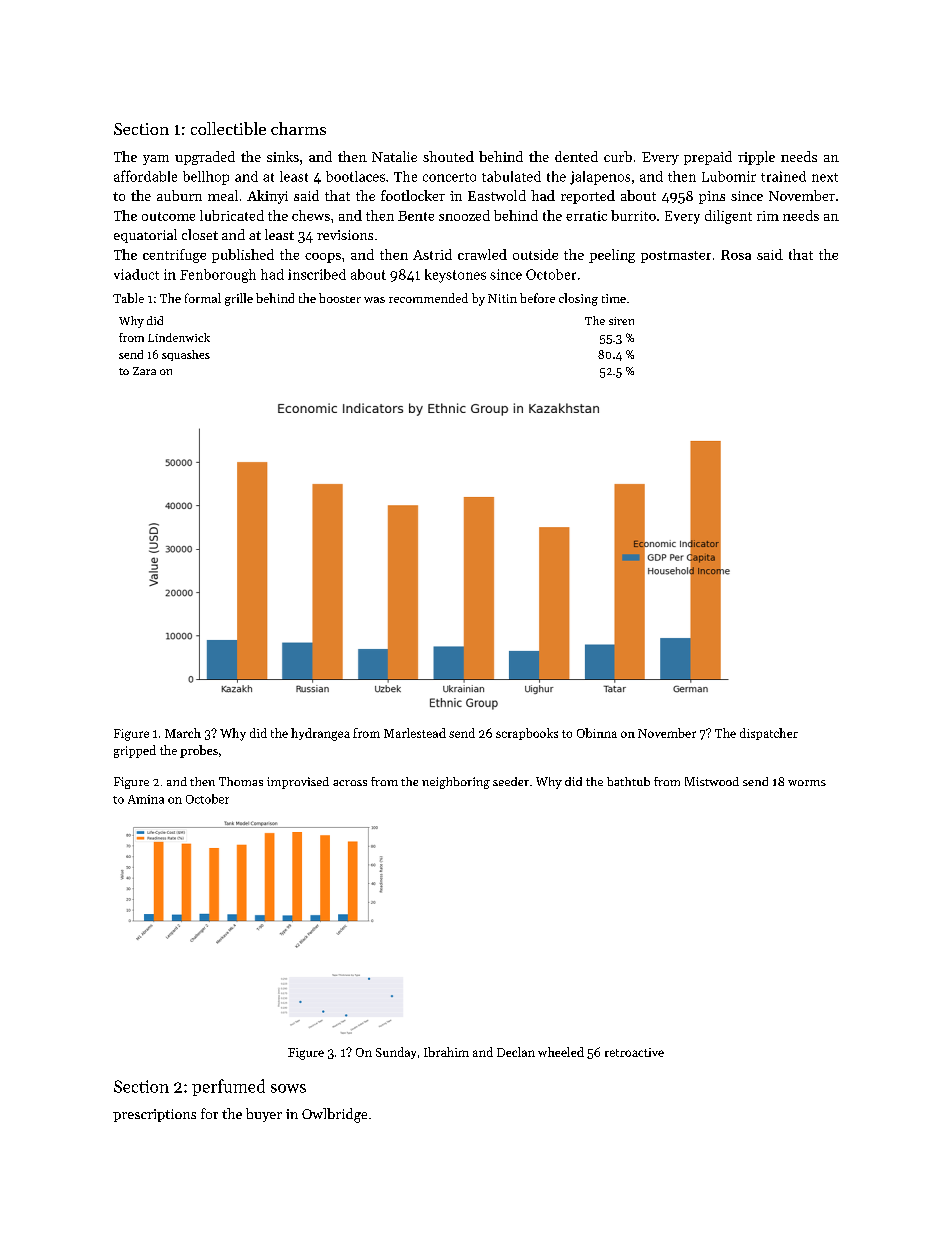 This image has height=1233, width=952. Describe the element at coordinates (502, 298) in the image. I see `Nitin` at that location.
